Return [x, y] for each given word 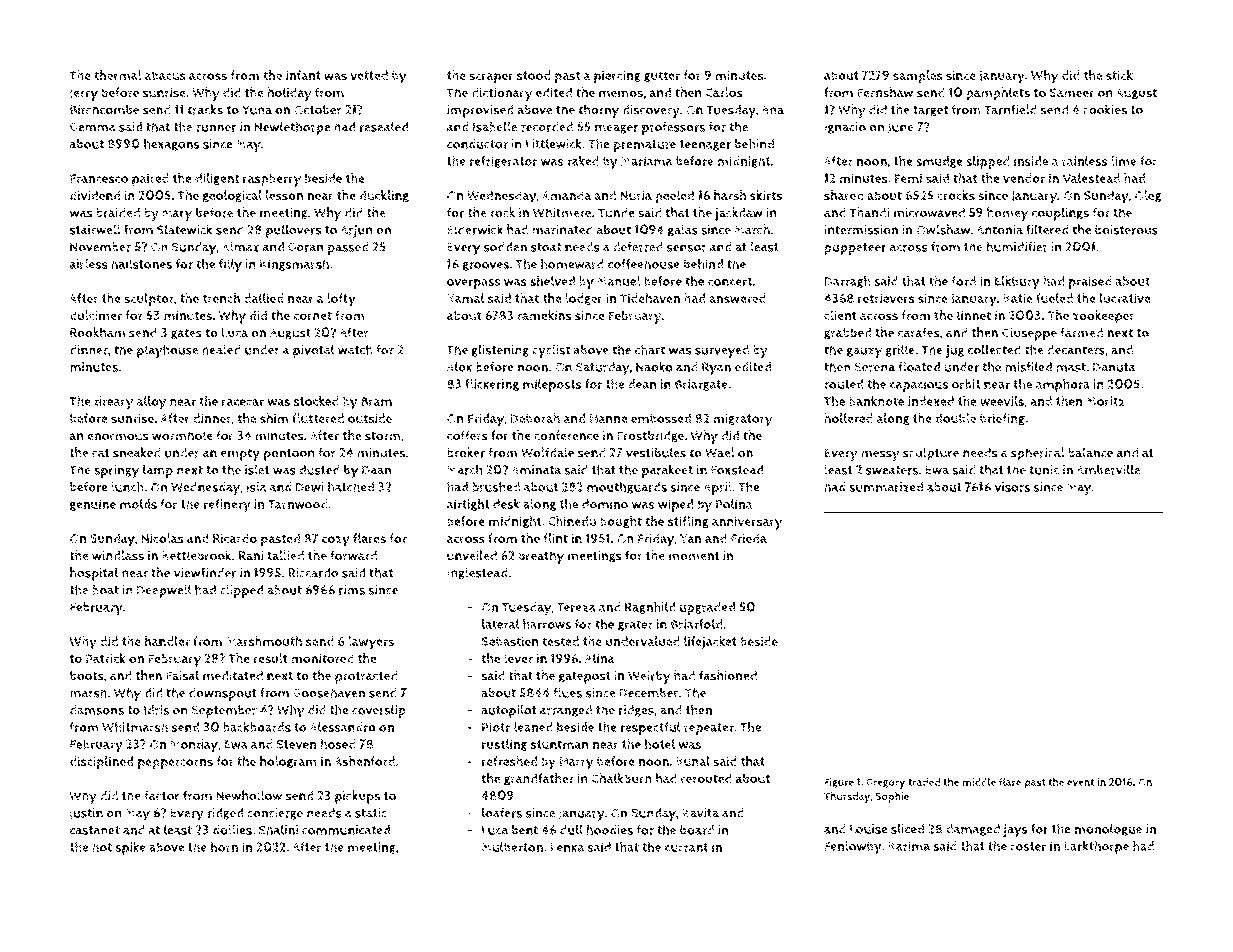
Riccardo [313, 572]
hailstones [141, 263]
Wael [720, 452]
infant [303, 75]
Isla [256, 486]
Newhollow [249, 795]
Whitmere [562, 212]
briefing [1002, 419]
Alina [600, 658]
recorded [547, 126]
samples [918, 77]
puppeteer [855, 249]
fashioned [728, 675]
